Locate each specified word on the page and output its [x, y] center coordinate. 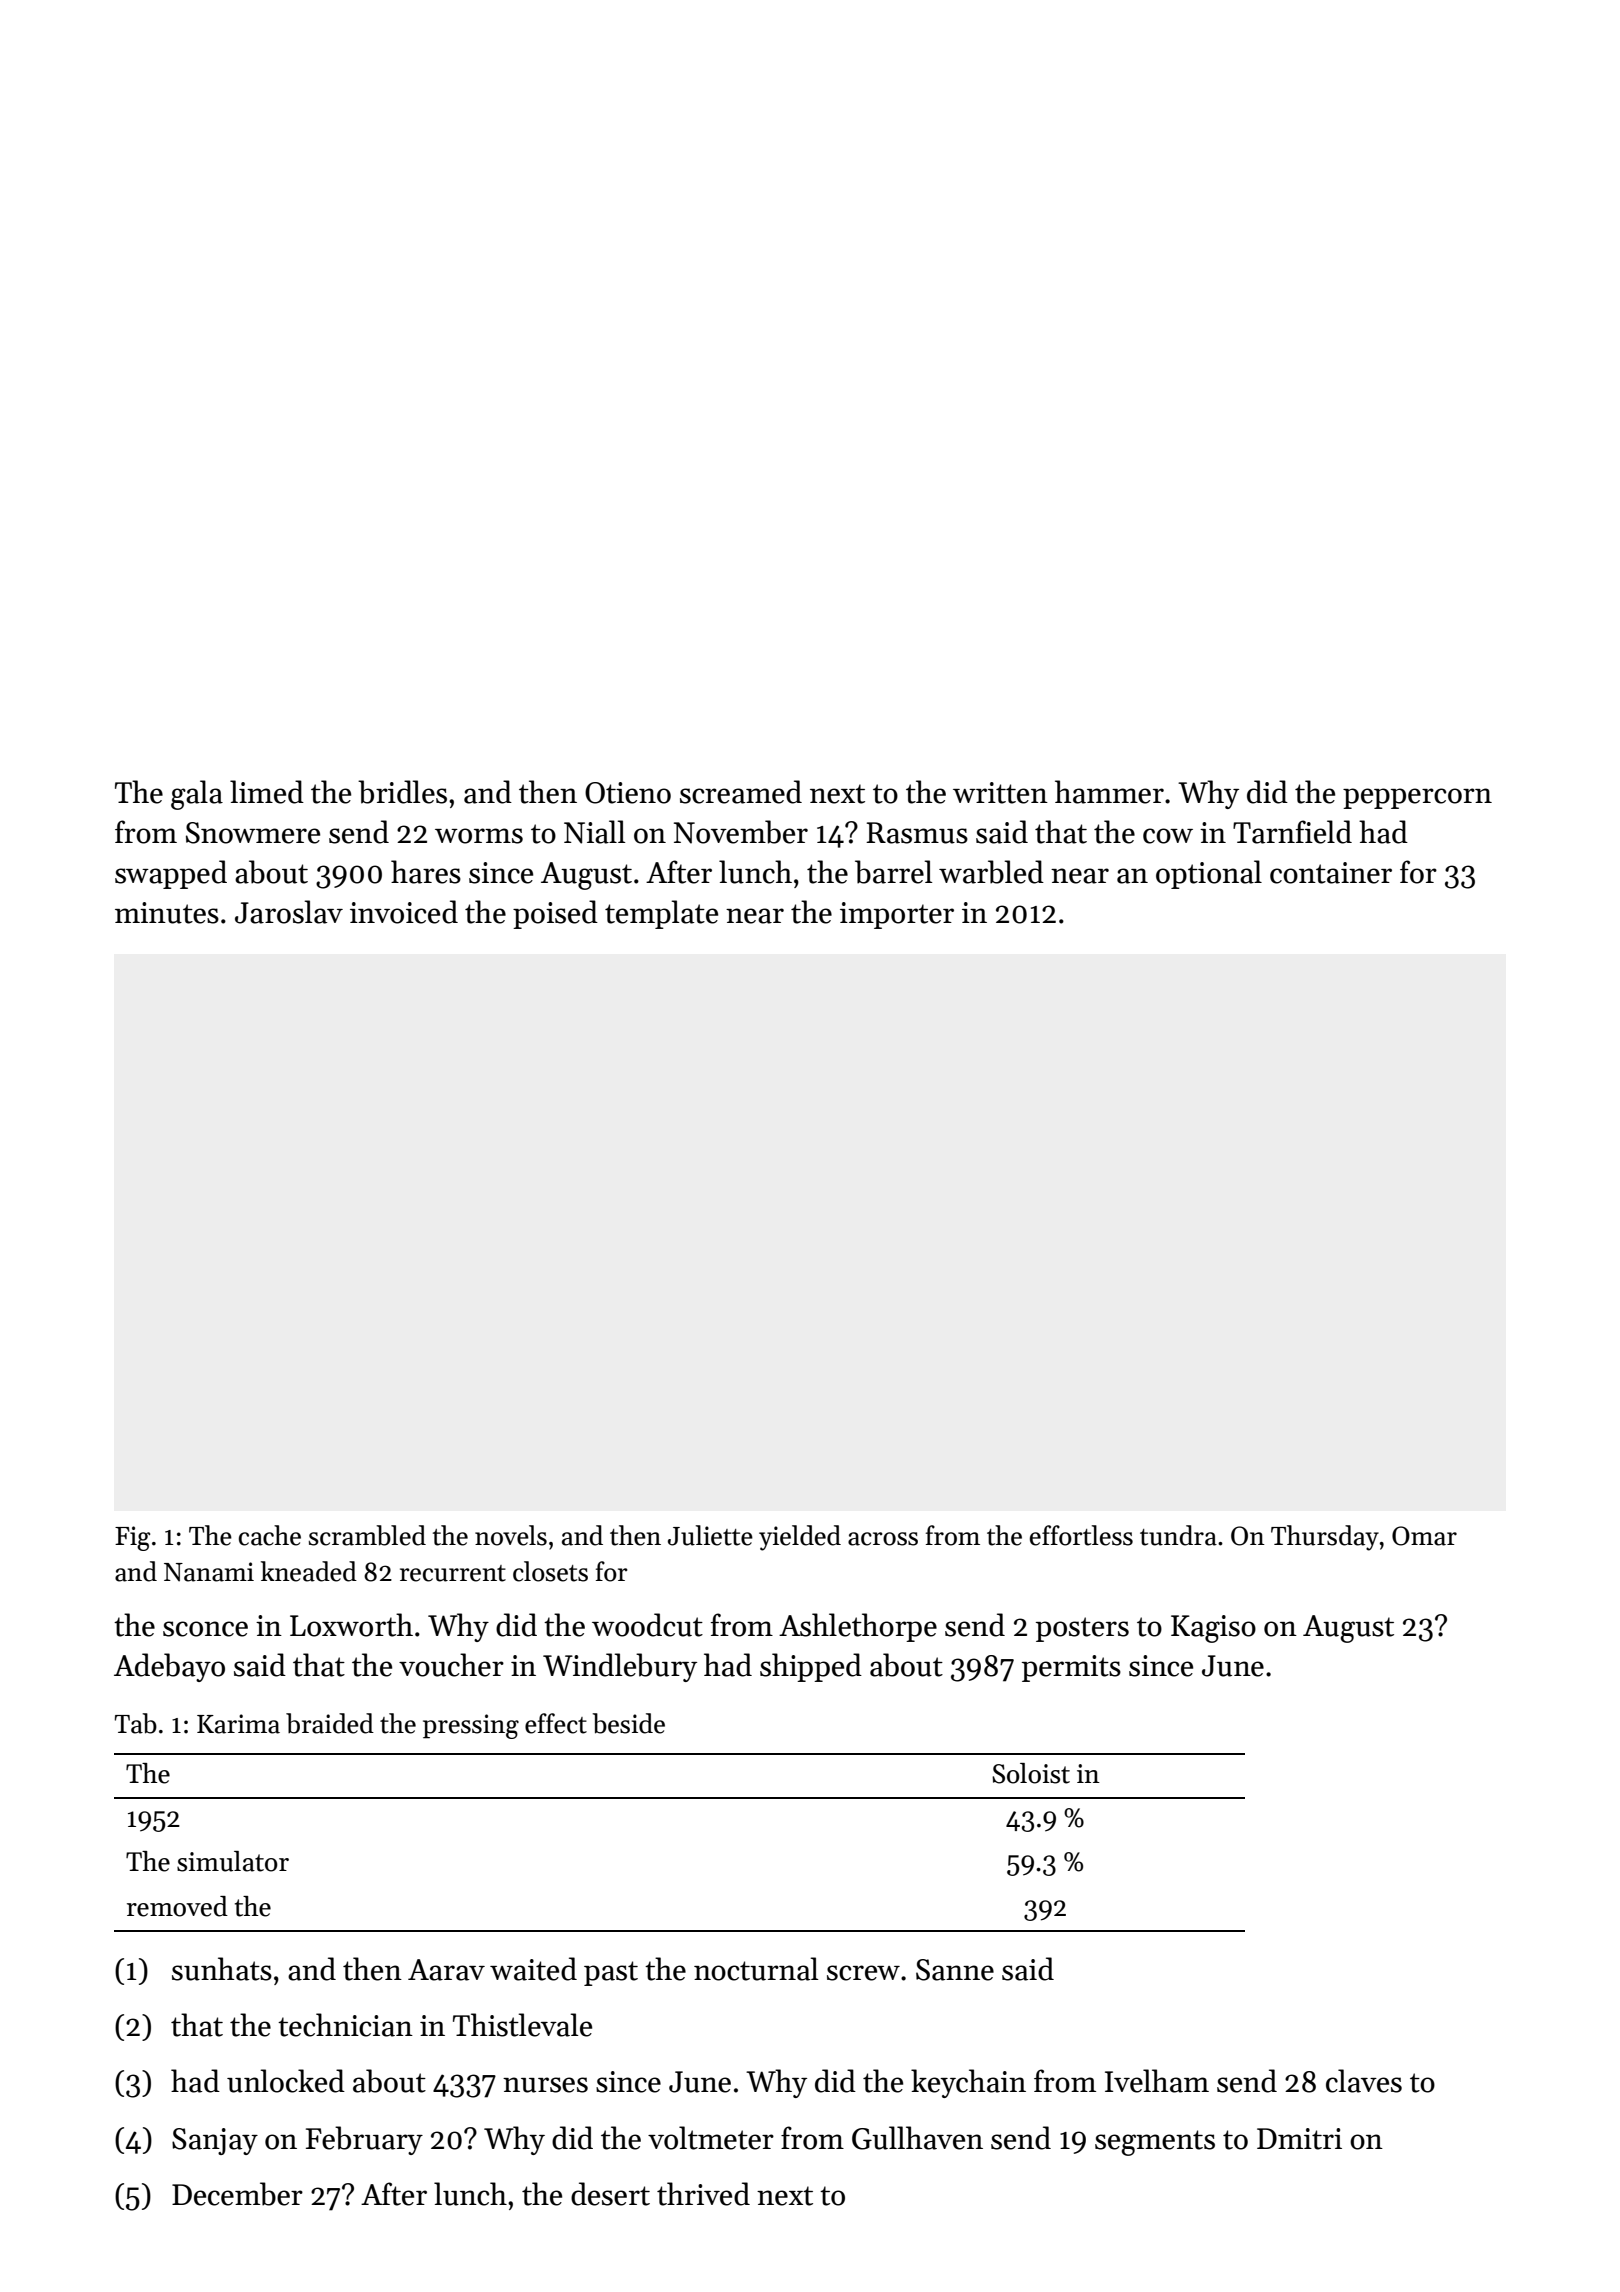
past [611, 1973]
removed [177, 1906]
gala [197, 795]
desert [610, 2194]
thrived [703, 2194]
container [1331, 873]
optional [1209, 874]
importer [897, 915]
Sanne [955, 1970]
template [661, 914]
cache [270, 1535]
